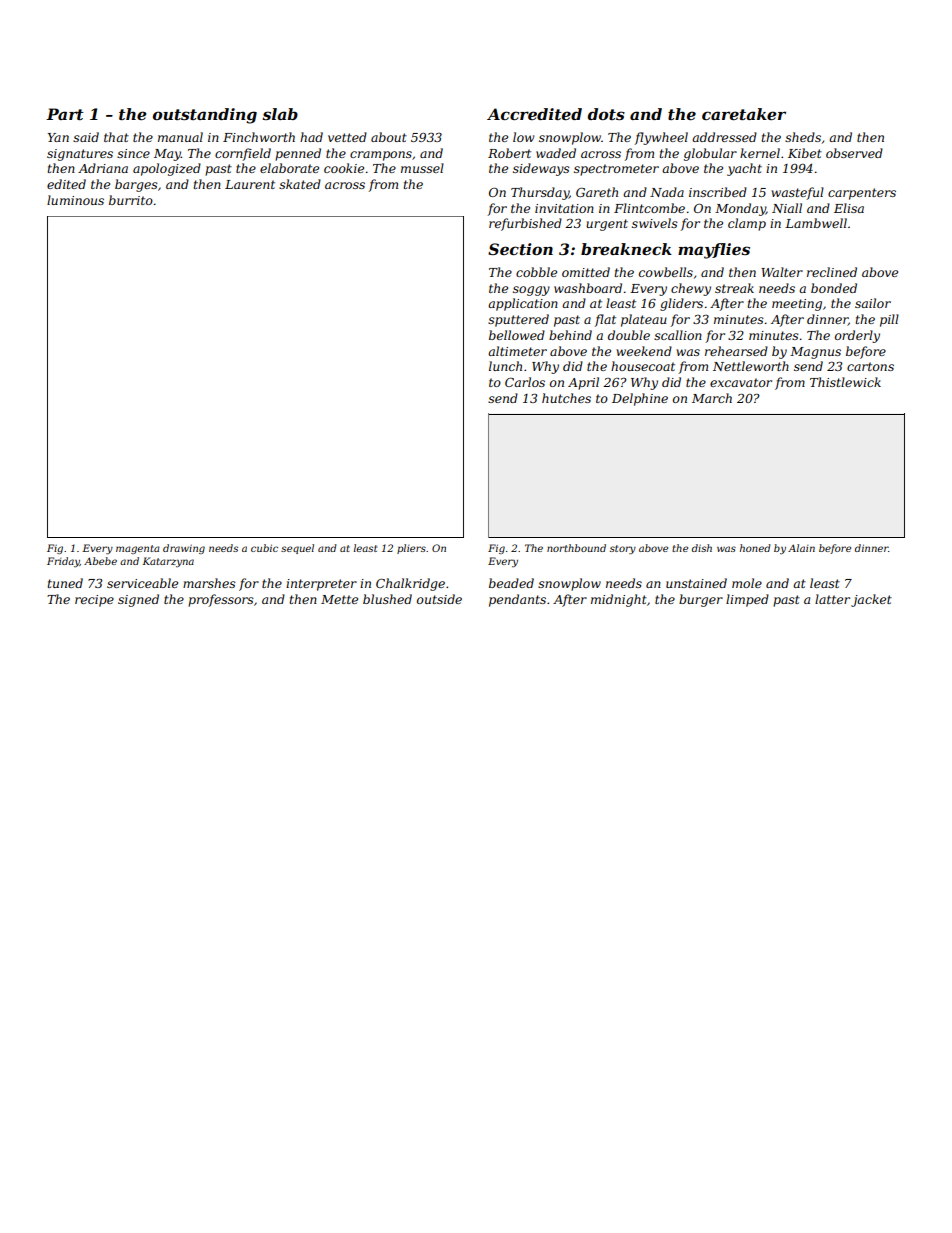 The width and height of the screenshot is (952, 1233). What do you see at coordinates (138, 549) in the screenshot?
I see `magenta` at bounding box center [138, 549].
